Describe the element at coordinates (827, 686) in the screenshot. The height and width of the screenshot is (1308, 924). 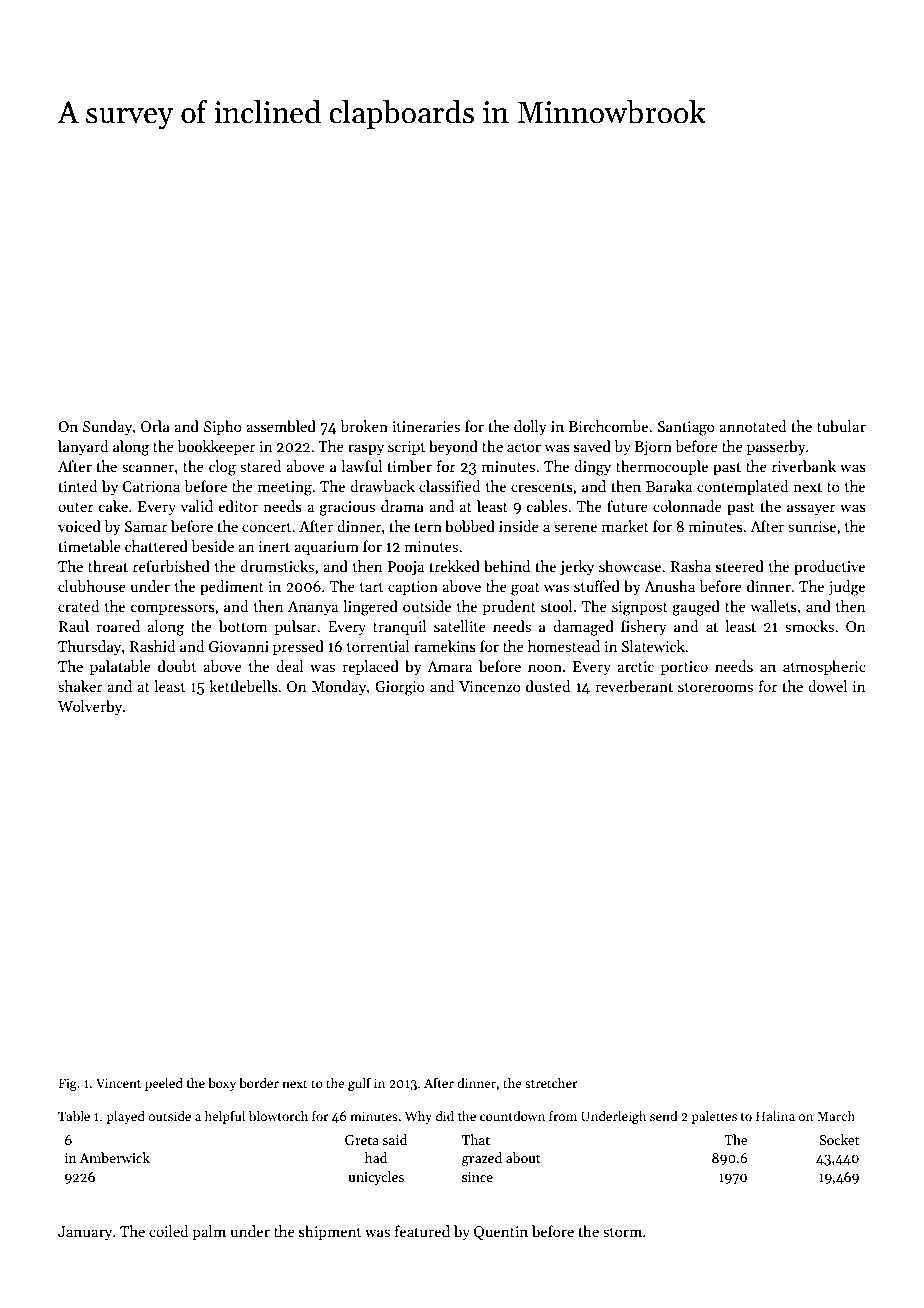
I see `dowel` at that location.
